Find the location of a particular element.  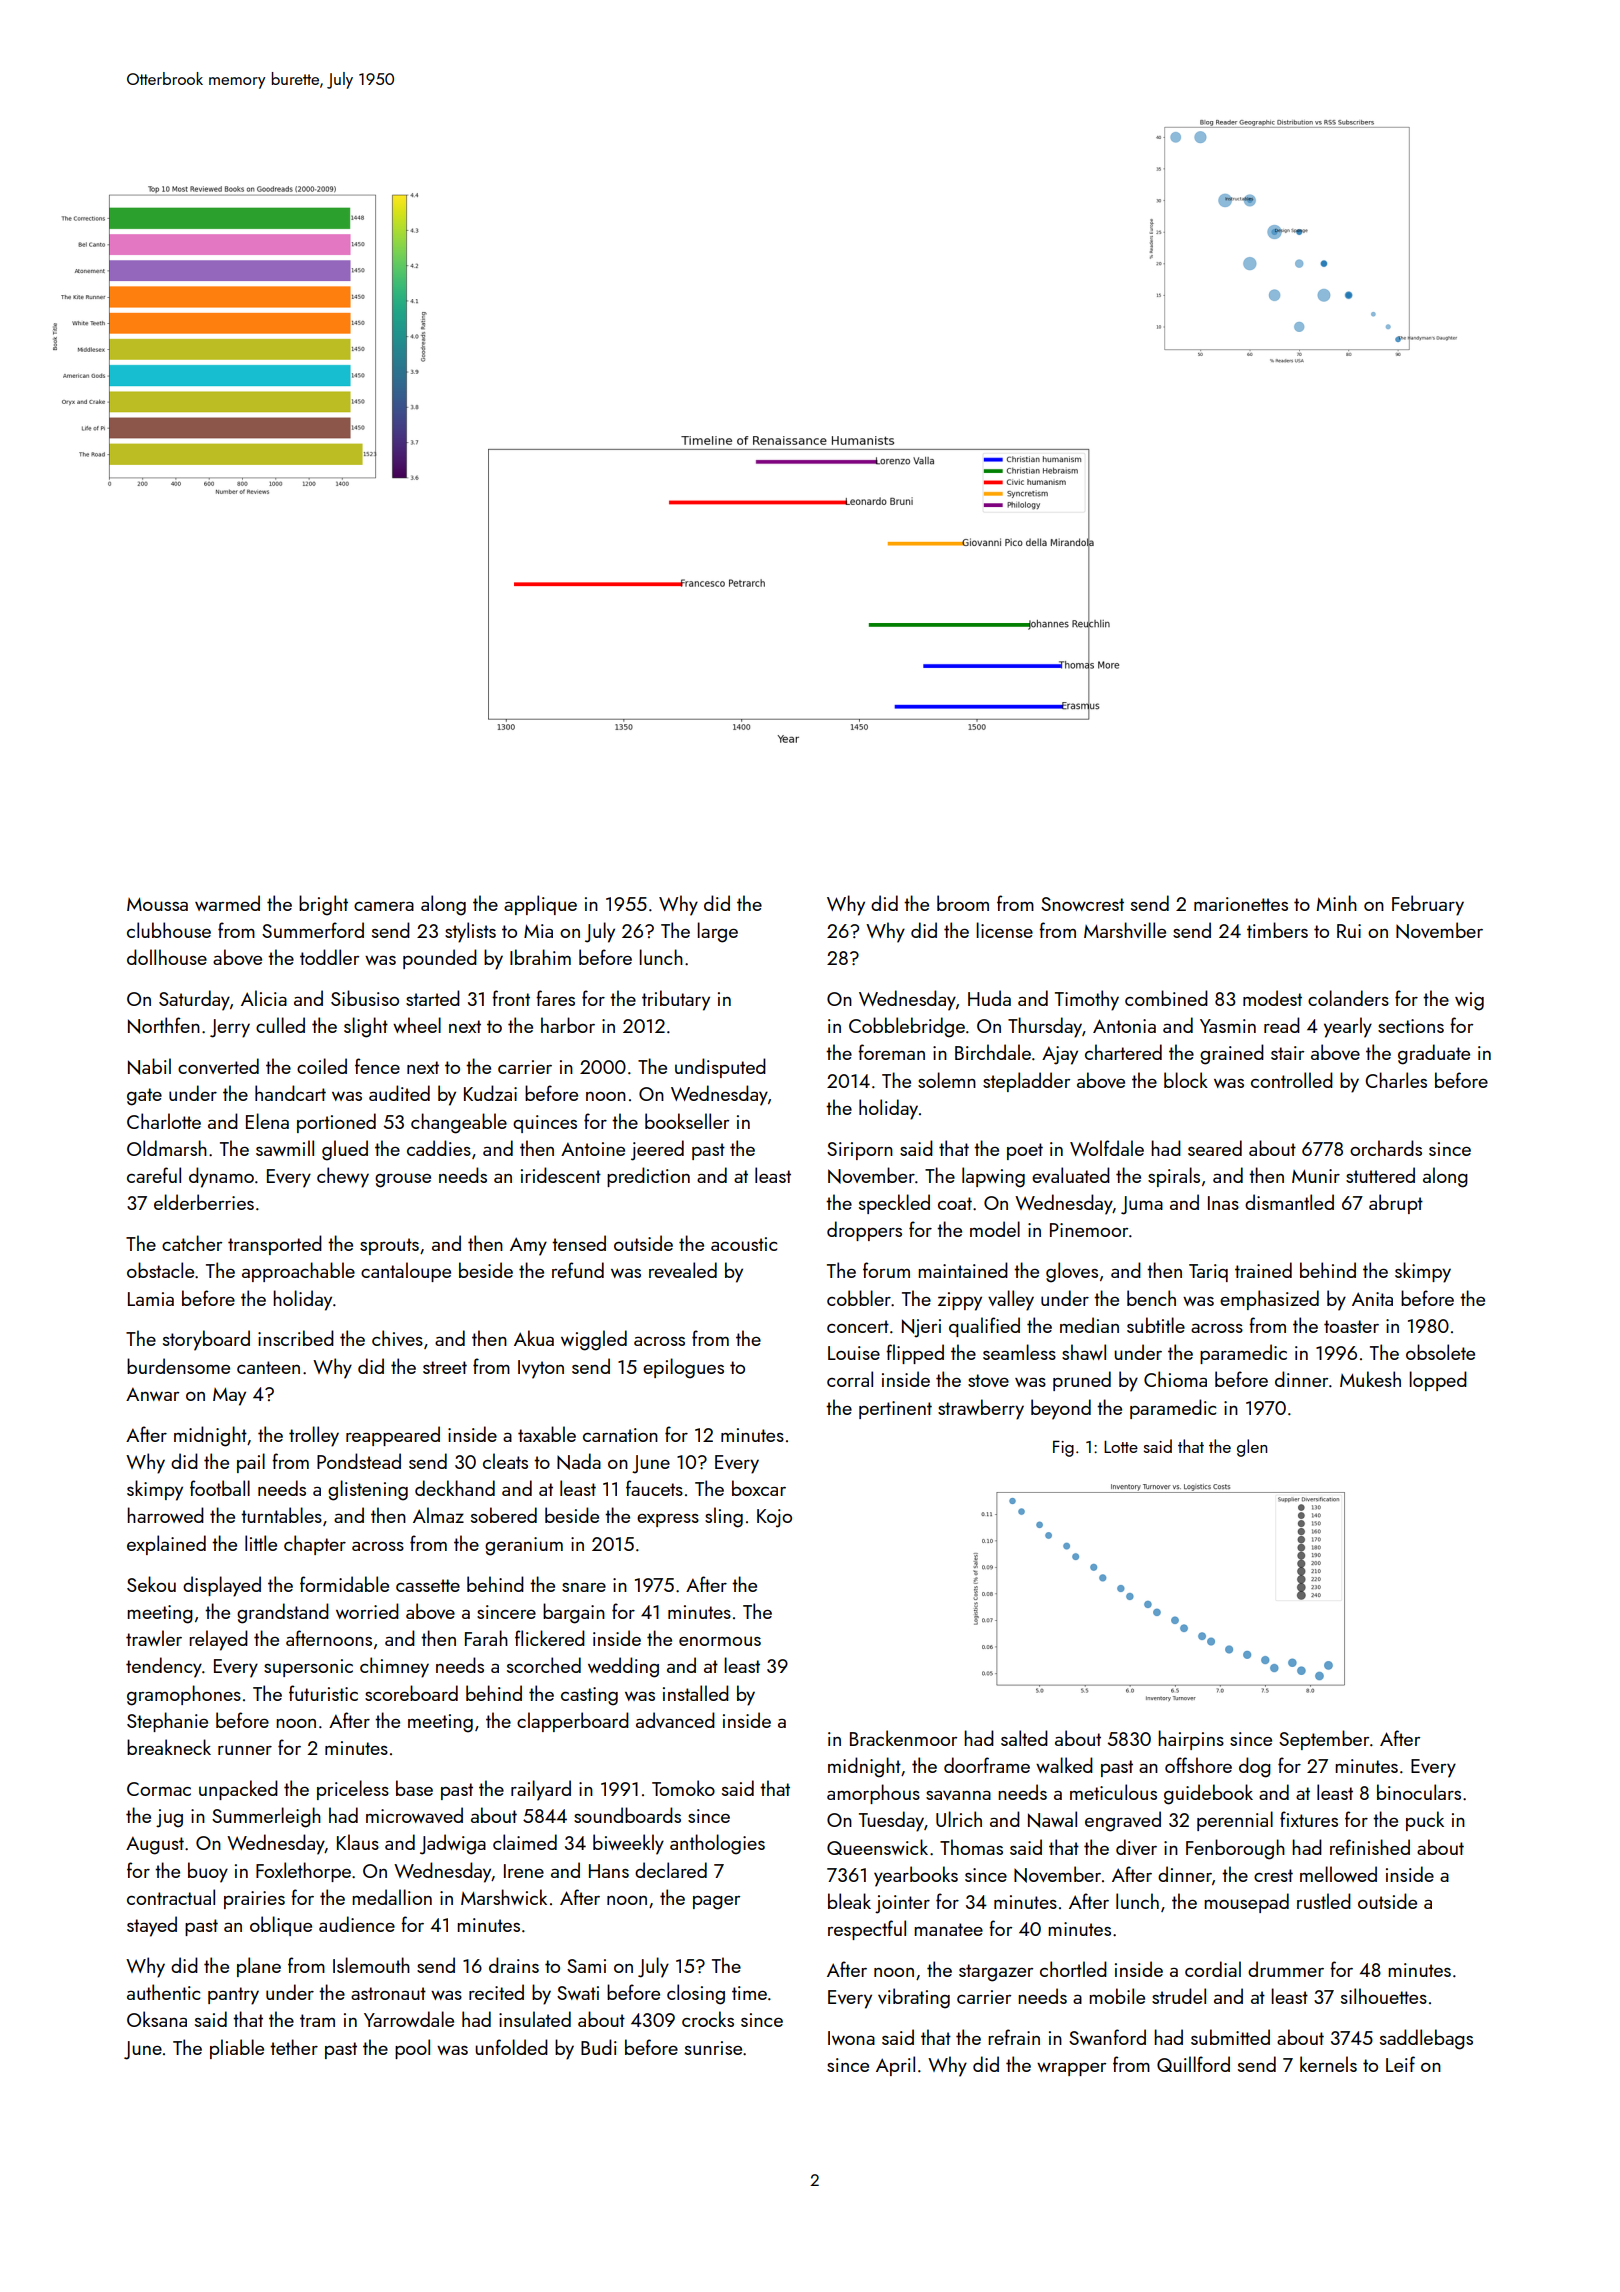

front is located at coordinates (511, 998).
